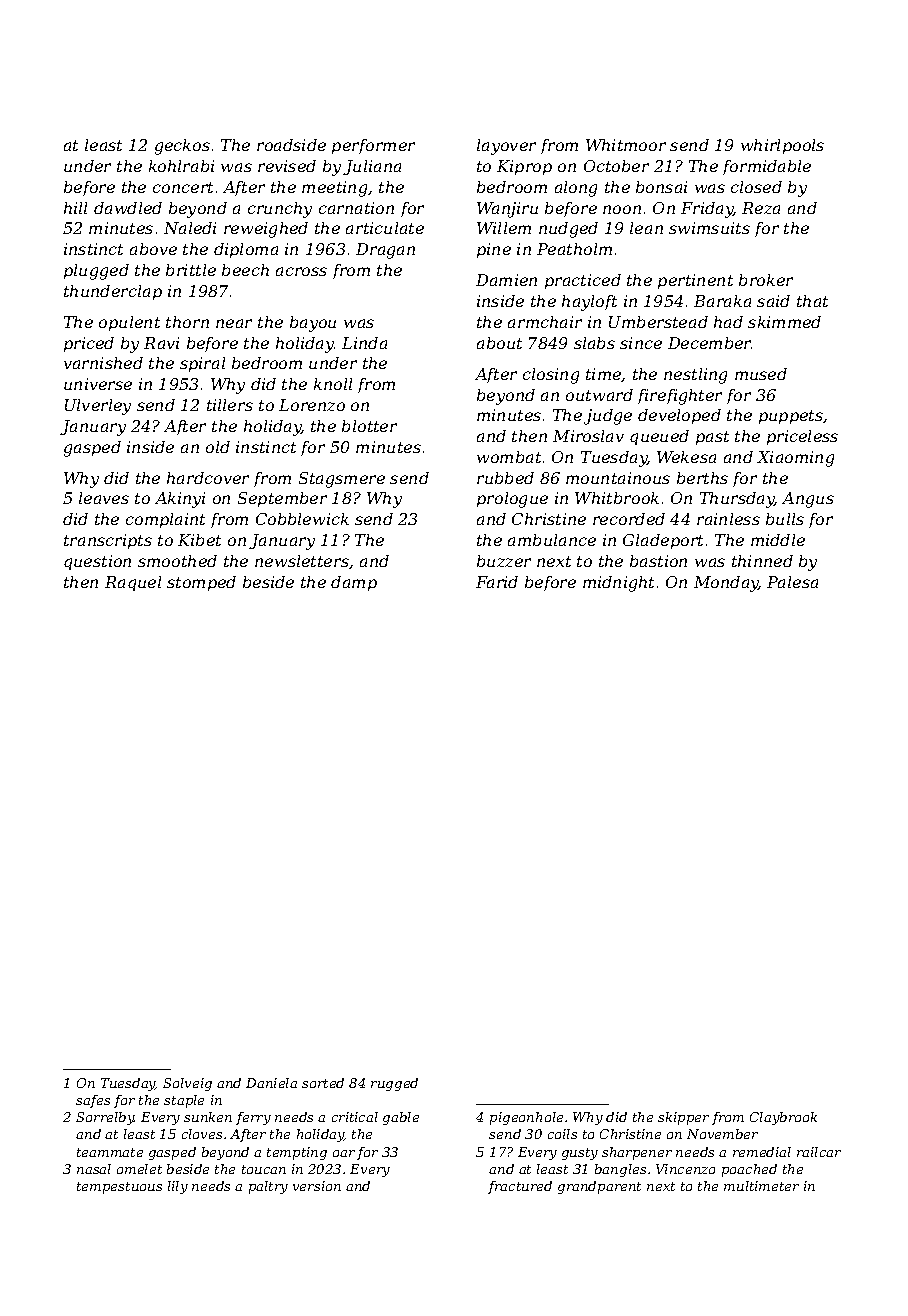  Describe the element at coordinates (182, 147) in the screenshot. I see `geckos` at that location.
